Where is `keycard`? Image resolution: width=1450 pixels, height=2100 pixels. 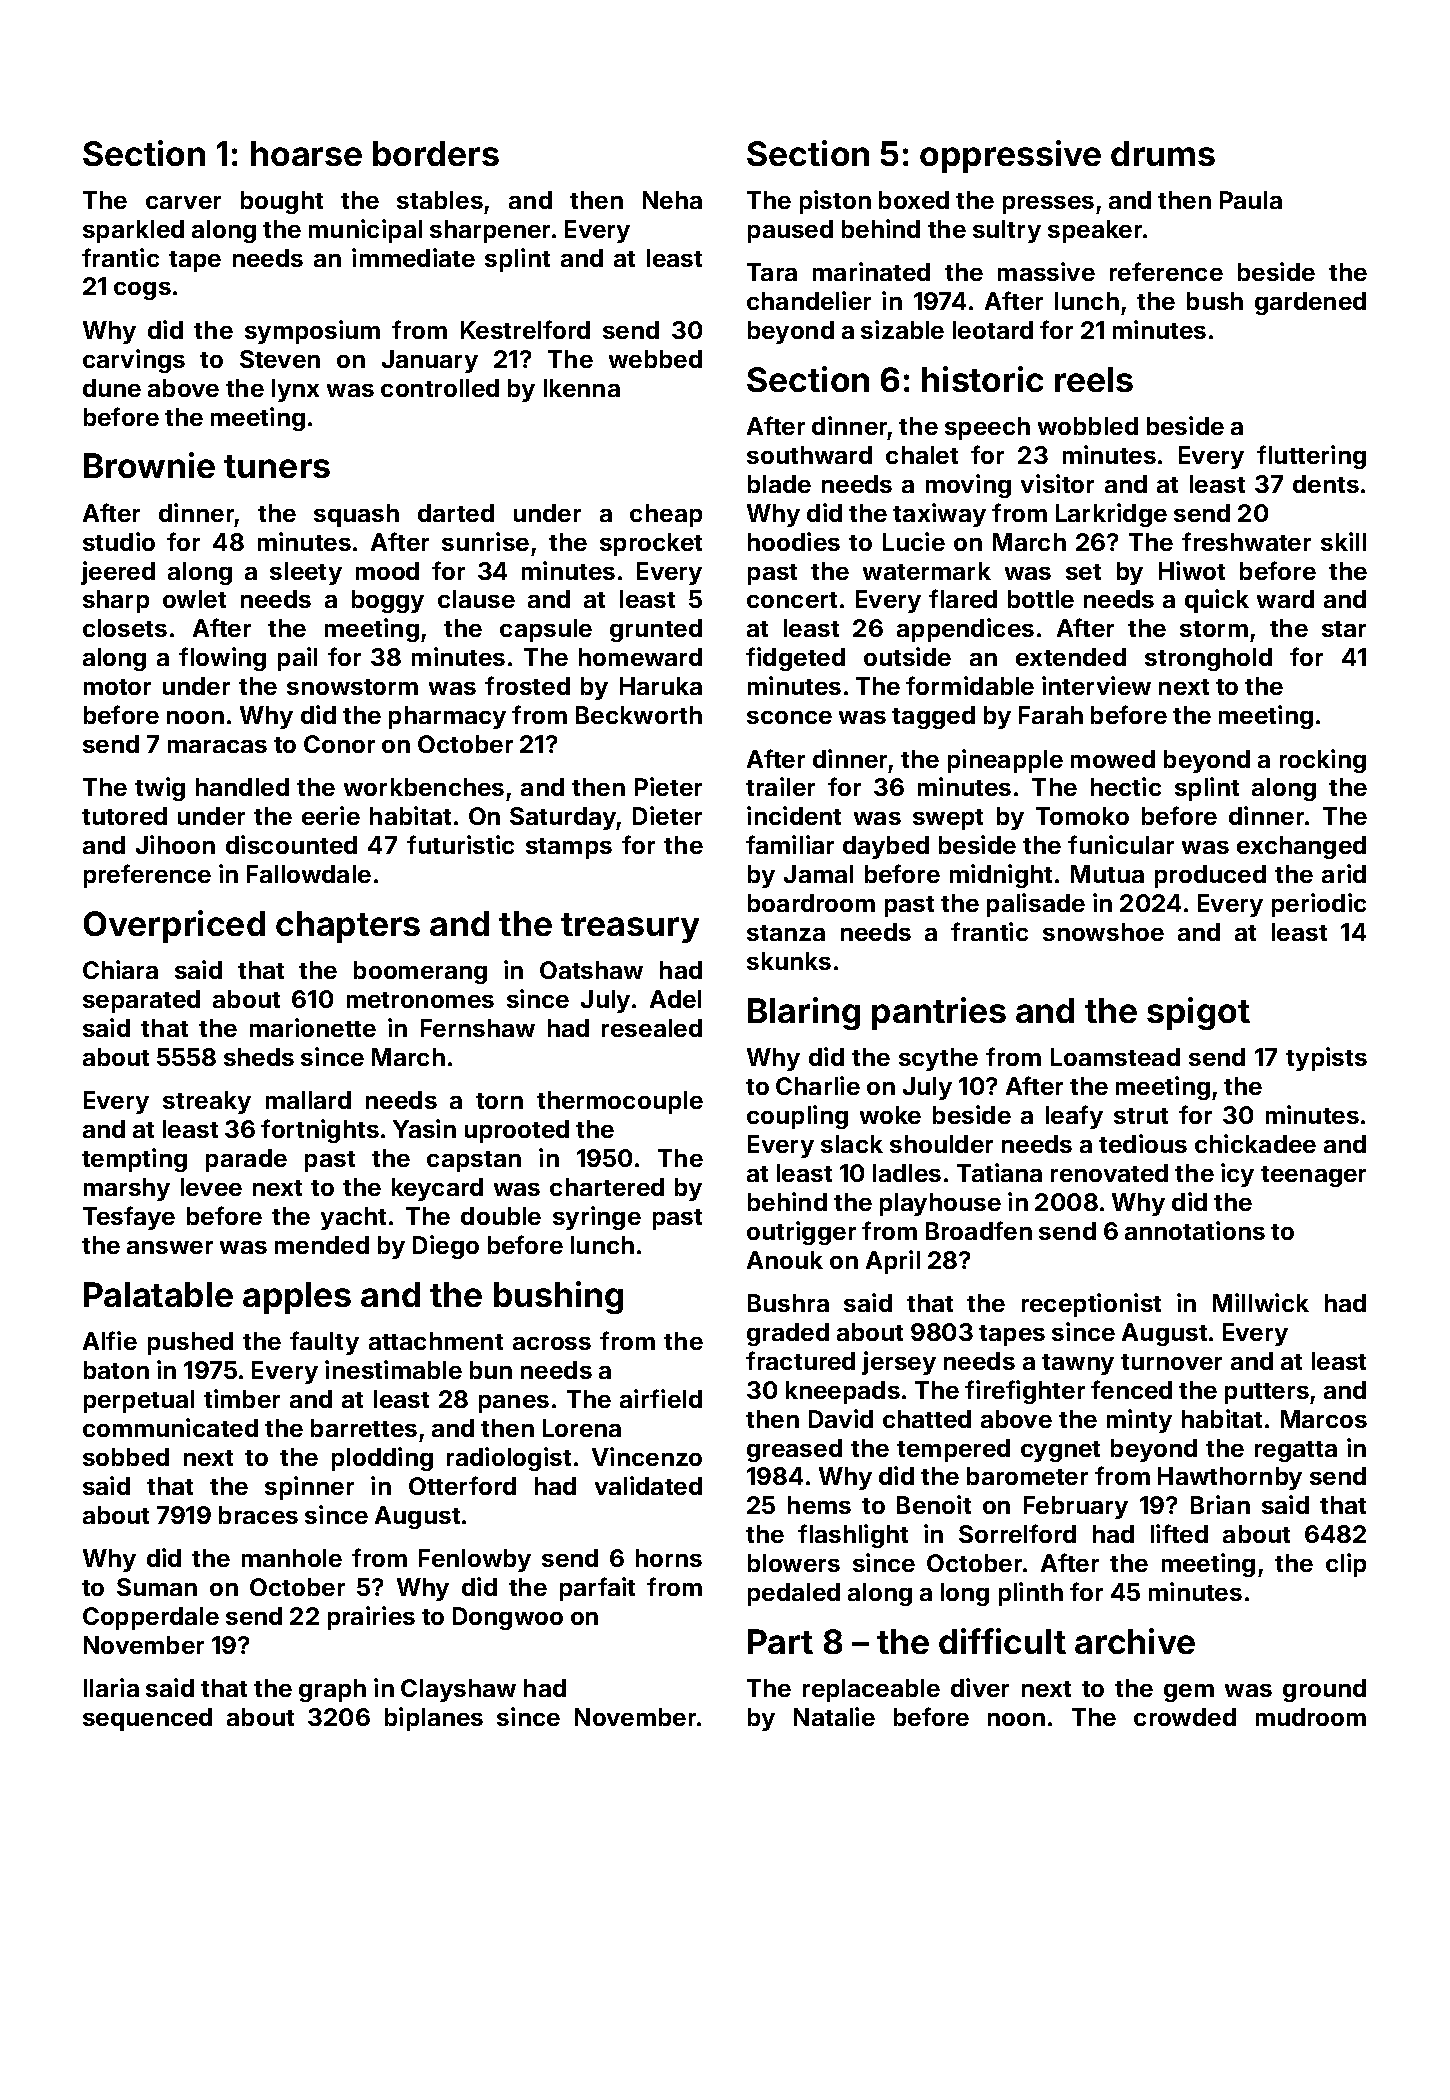 keycard is located at coordinates (437, 1189).
